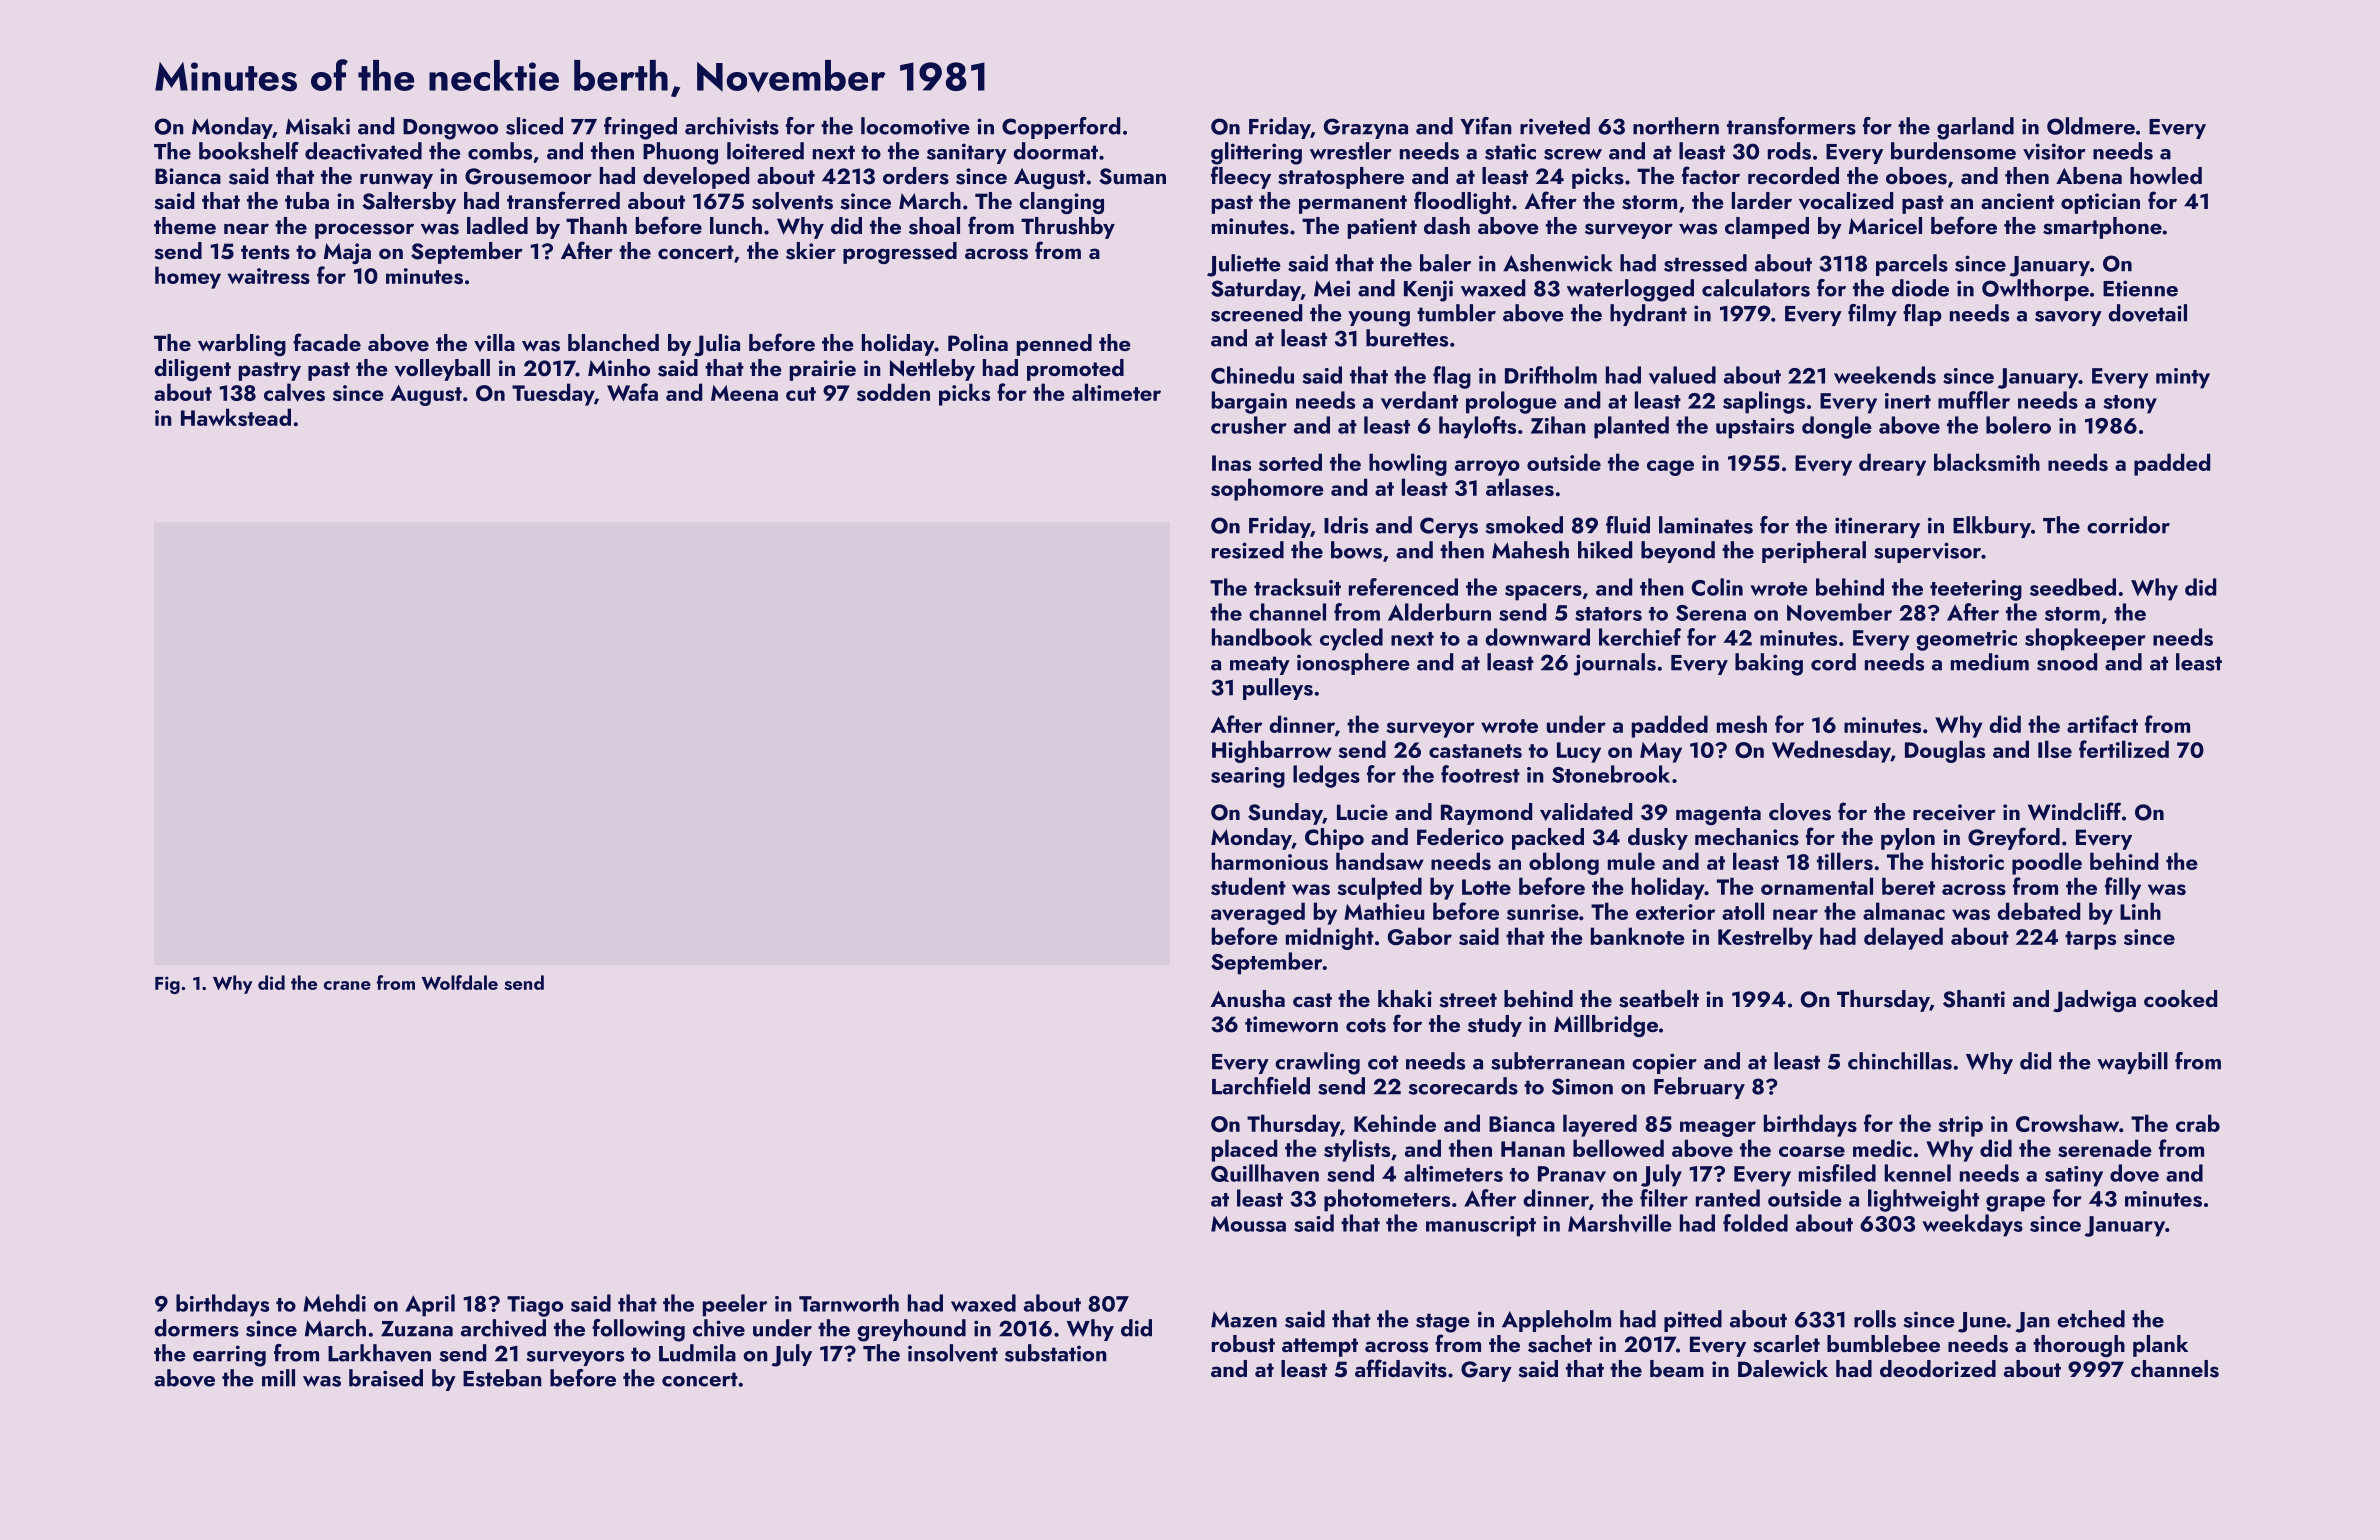 The image size is (2380, 1540). What do you see at coordinates (318, 126) in the image?
I see `Misaki` at bounding box center [318, 126].
